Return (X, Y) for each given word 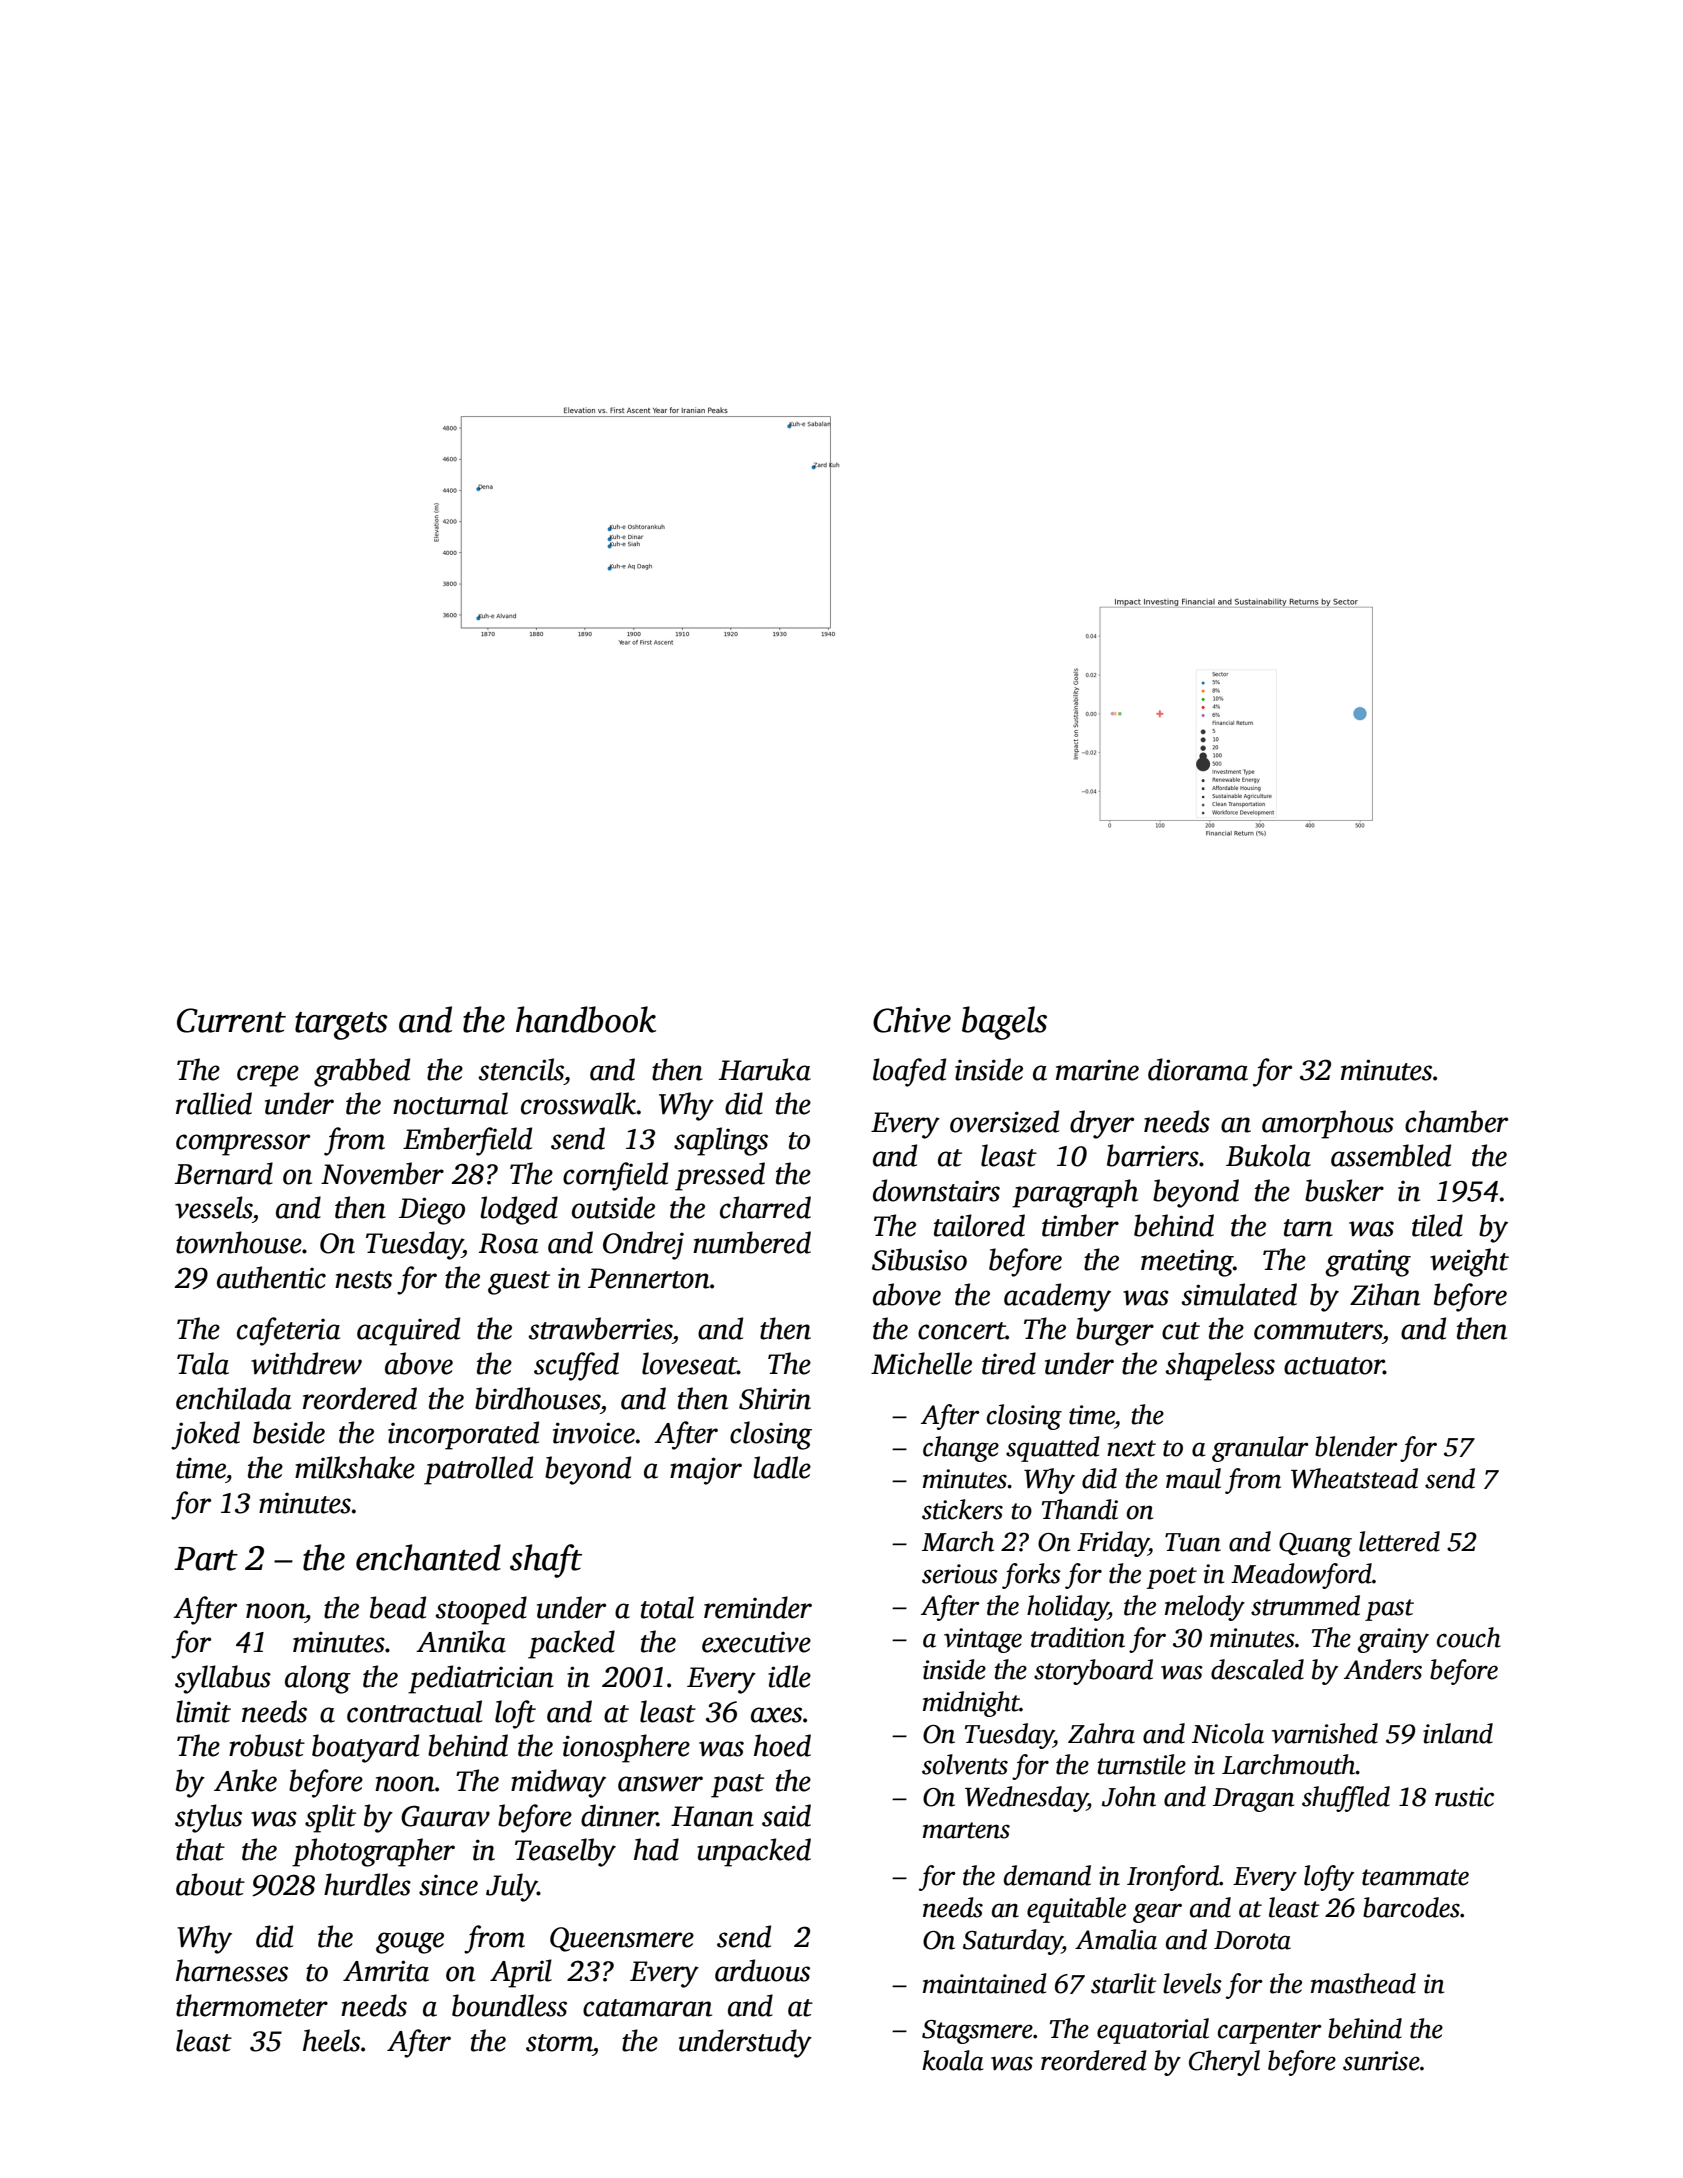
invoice (594, 1433)
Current (231, 1020)
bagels (1004, 1023)
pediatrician (481, 1679)
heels (331, 2040)
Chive (912, 1019)
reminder (758, 1607)
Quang (1315, 1545)
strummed (1305, 1605)
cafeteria (288, 1331)
